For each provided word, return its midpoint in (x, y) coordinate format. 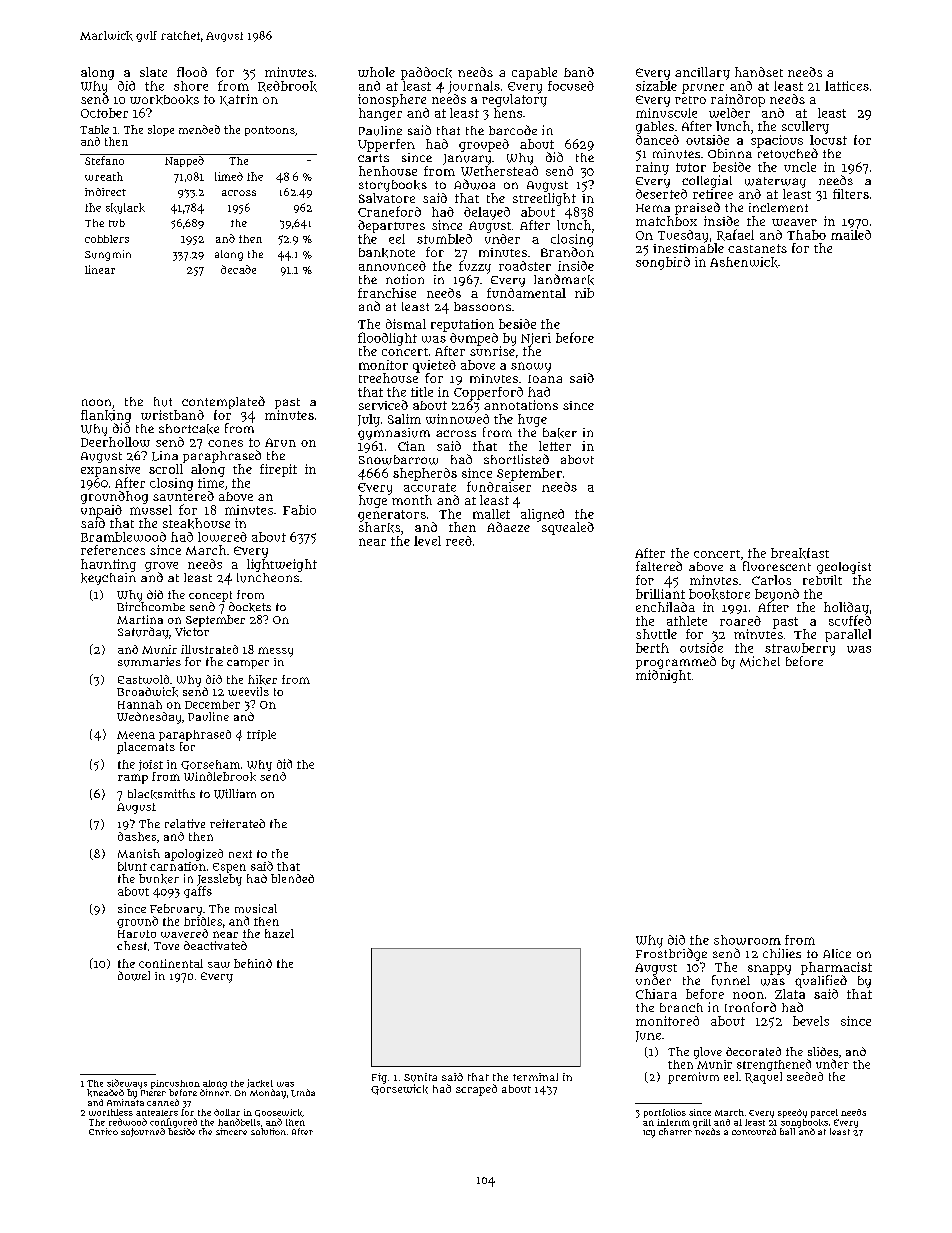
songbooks (804, 1123)
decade (238, 269)
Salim (404, 419)
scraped (476, 1090)
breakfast (800, 553)
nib (584, 293)
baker (560, 433)
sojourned (143, 1132)
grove (161, 567)
